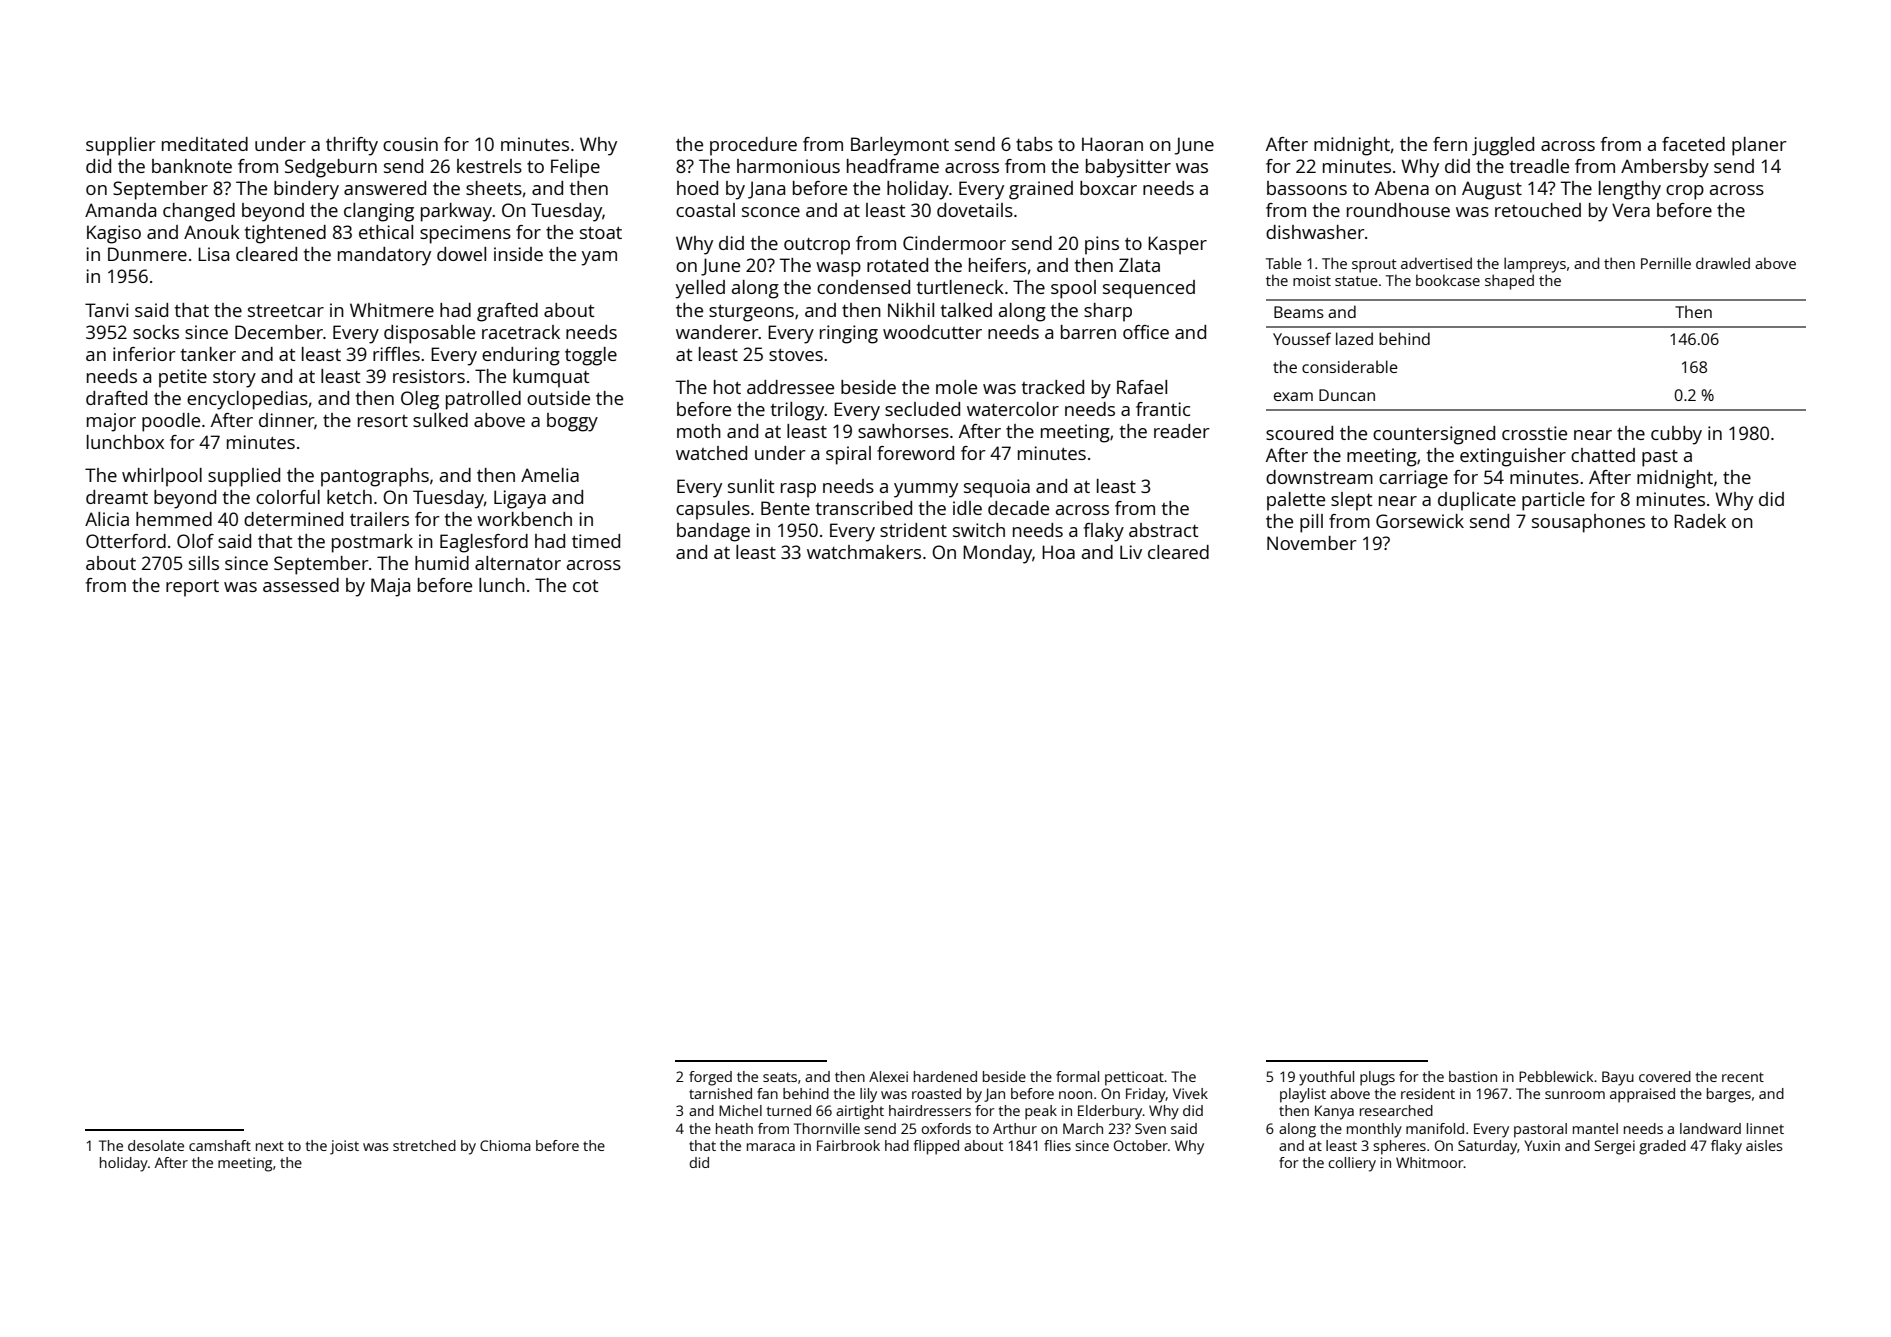 The width and height of the screenshot is (1891, 1337). Describe the element at coordinates (107, 310) in the screenshot. I see `Tanvi` at that location.
